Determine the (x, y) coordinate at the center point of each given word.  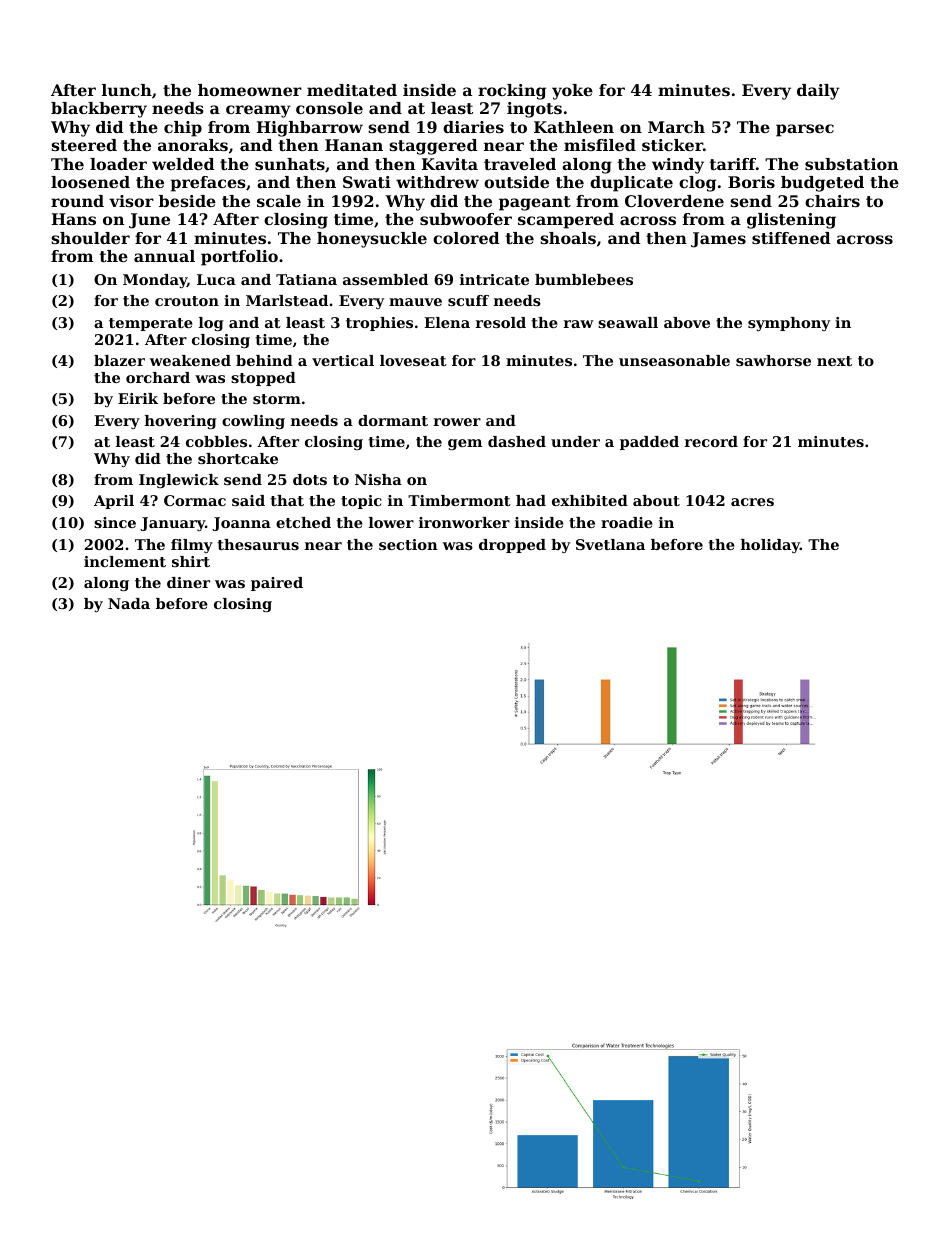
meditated (352, 90)
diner (188, 582)
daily (818, 92)
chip (183, 129)
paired (277, 584)
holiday (770, 546)
